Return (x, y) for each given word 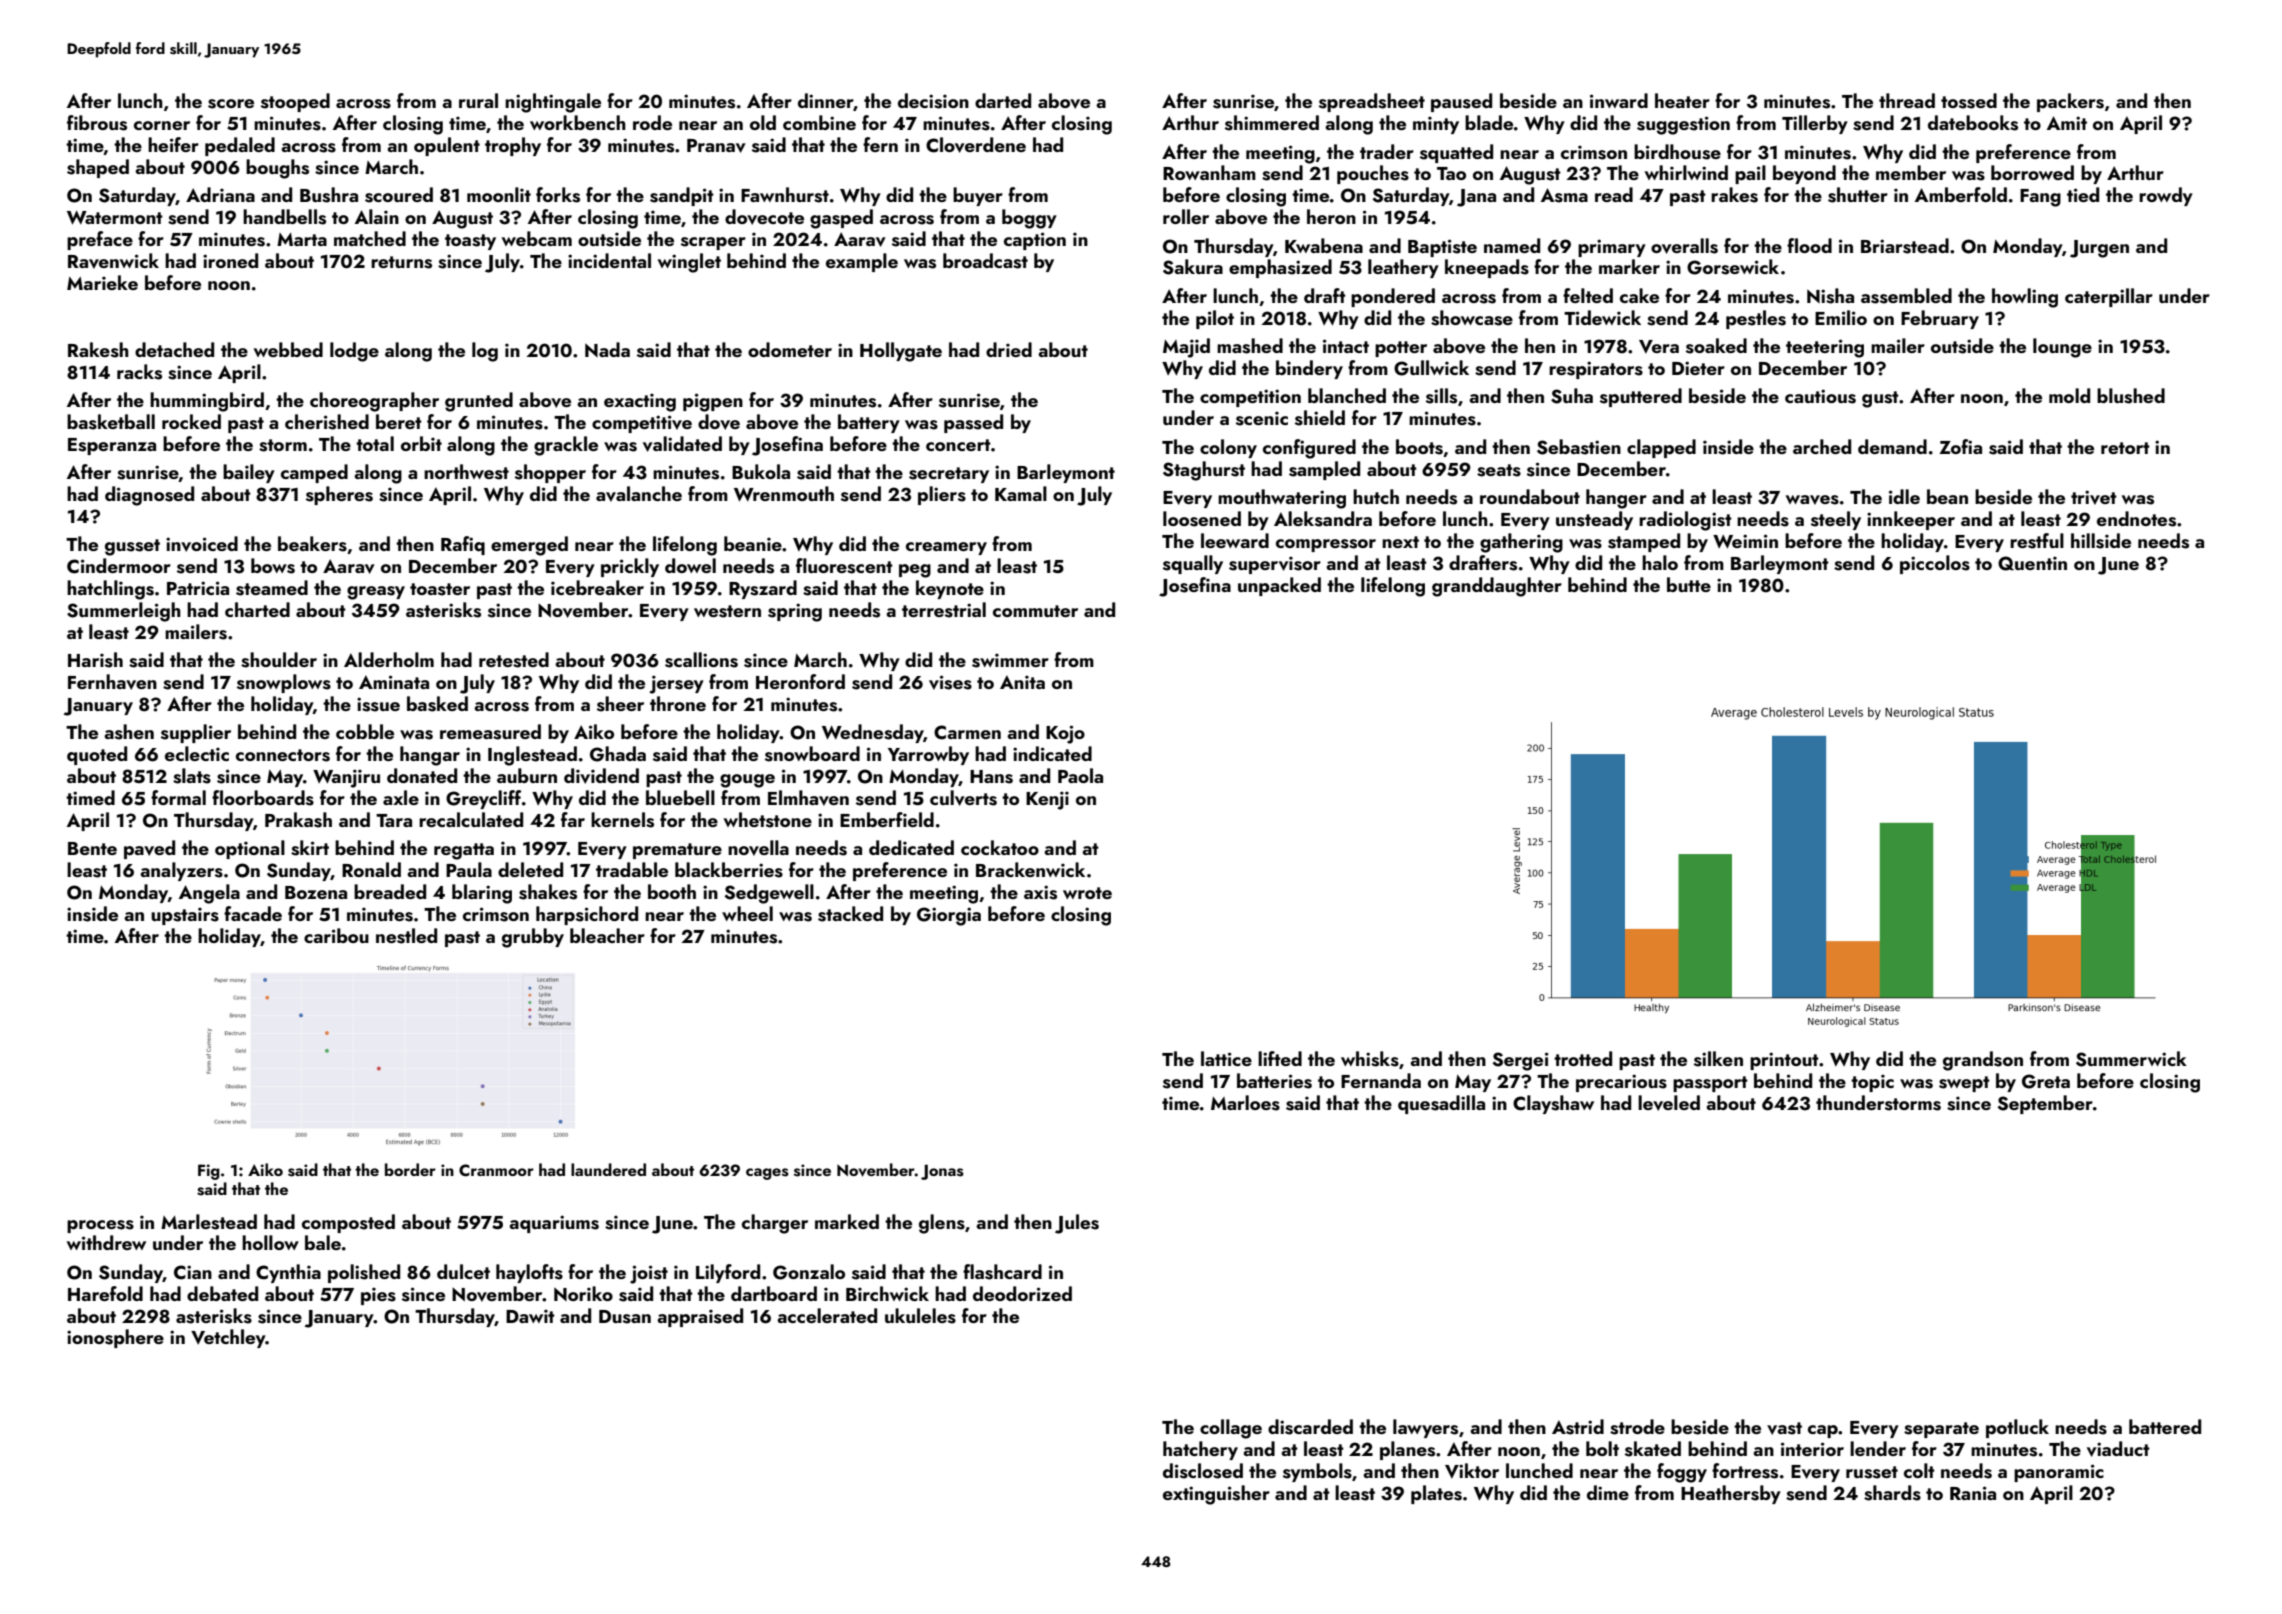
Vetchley (228, 1338)
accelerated (827, 1315)
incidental (609, 260)
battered (2165, 1426)
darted (1003, 100)
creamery (946, 548)
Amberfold (1961, 194)
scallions (701, 660)
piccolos (1935, 564)
